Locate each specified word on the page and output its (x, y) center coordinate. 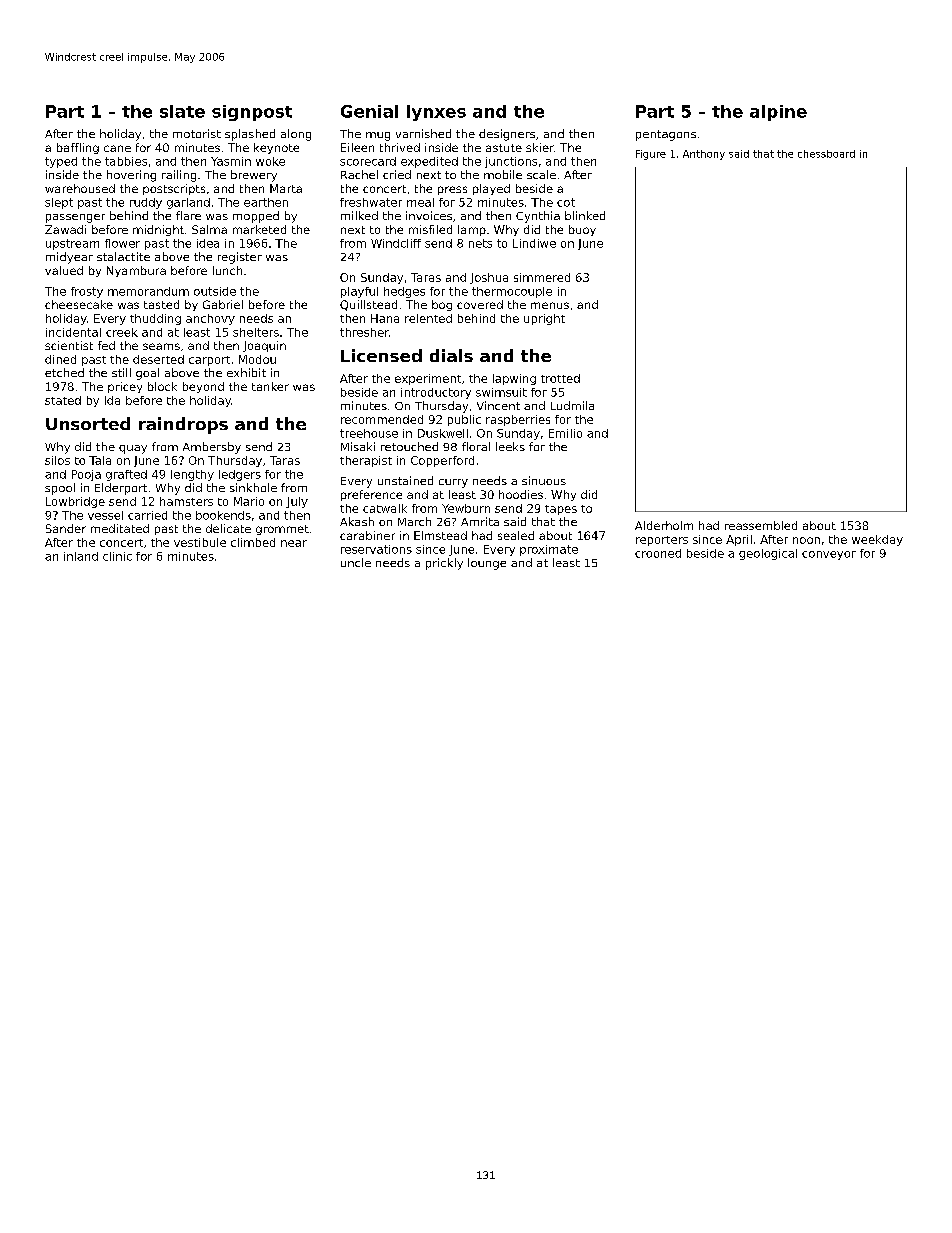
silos (57, 460)
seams (161, 346)
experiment (428, 379)
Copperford (442, 461)
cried (397, 174)
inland (81, 556)
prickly (444, 564)
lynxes (436, 113)
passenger (75, 218)
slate (182, 111)
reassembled (761, 525)
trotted (560, 378)
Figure (651, 155)
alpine (778, 113)
